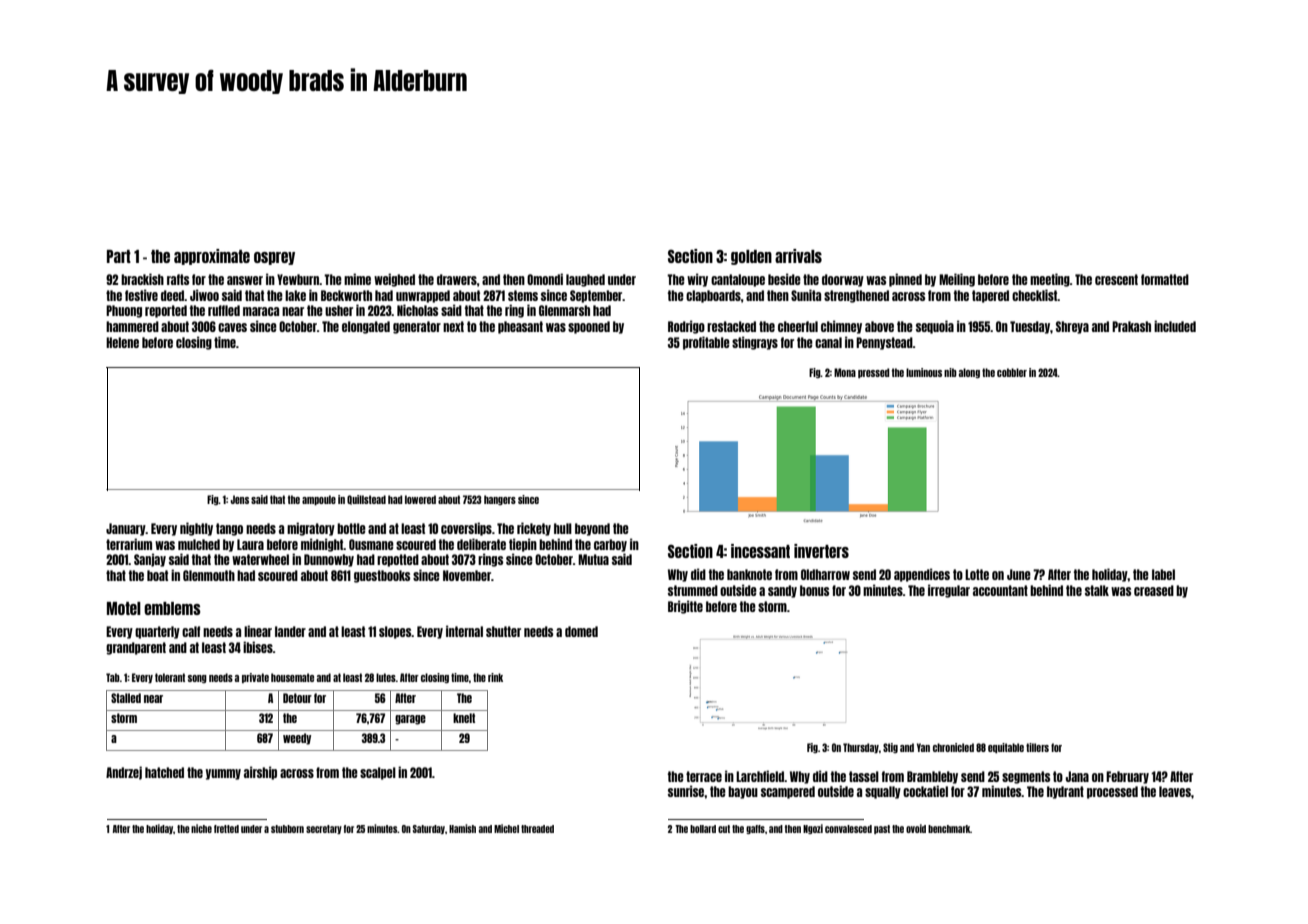  Describe the element at coordinates (122, 342) in the document. I see `Helene` at that location.
